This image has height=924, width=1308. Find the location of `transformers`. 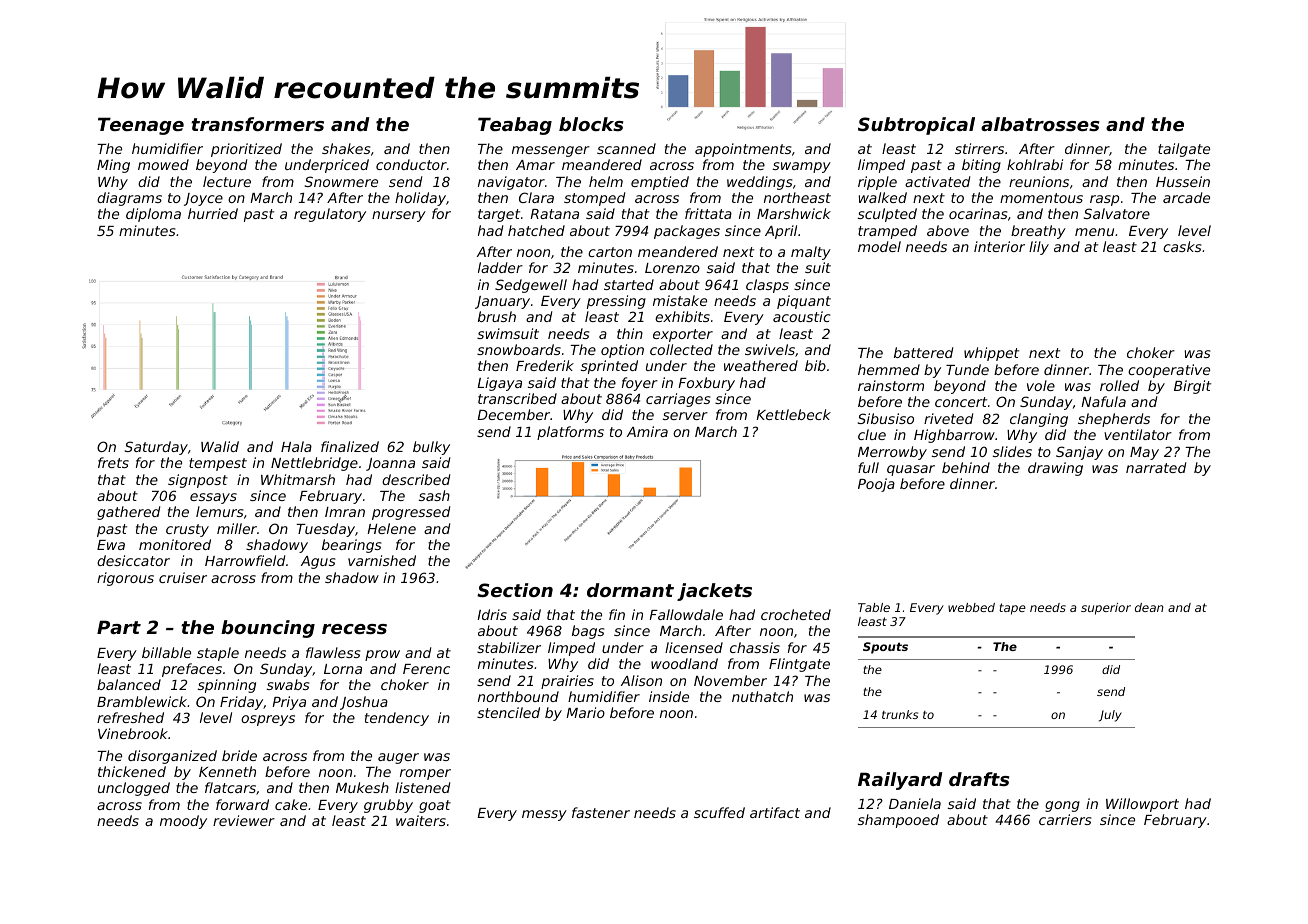

transformers is located at coordinates (257, 124).
